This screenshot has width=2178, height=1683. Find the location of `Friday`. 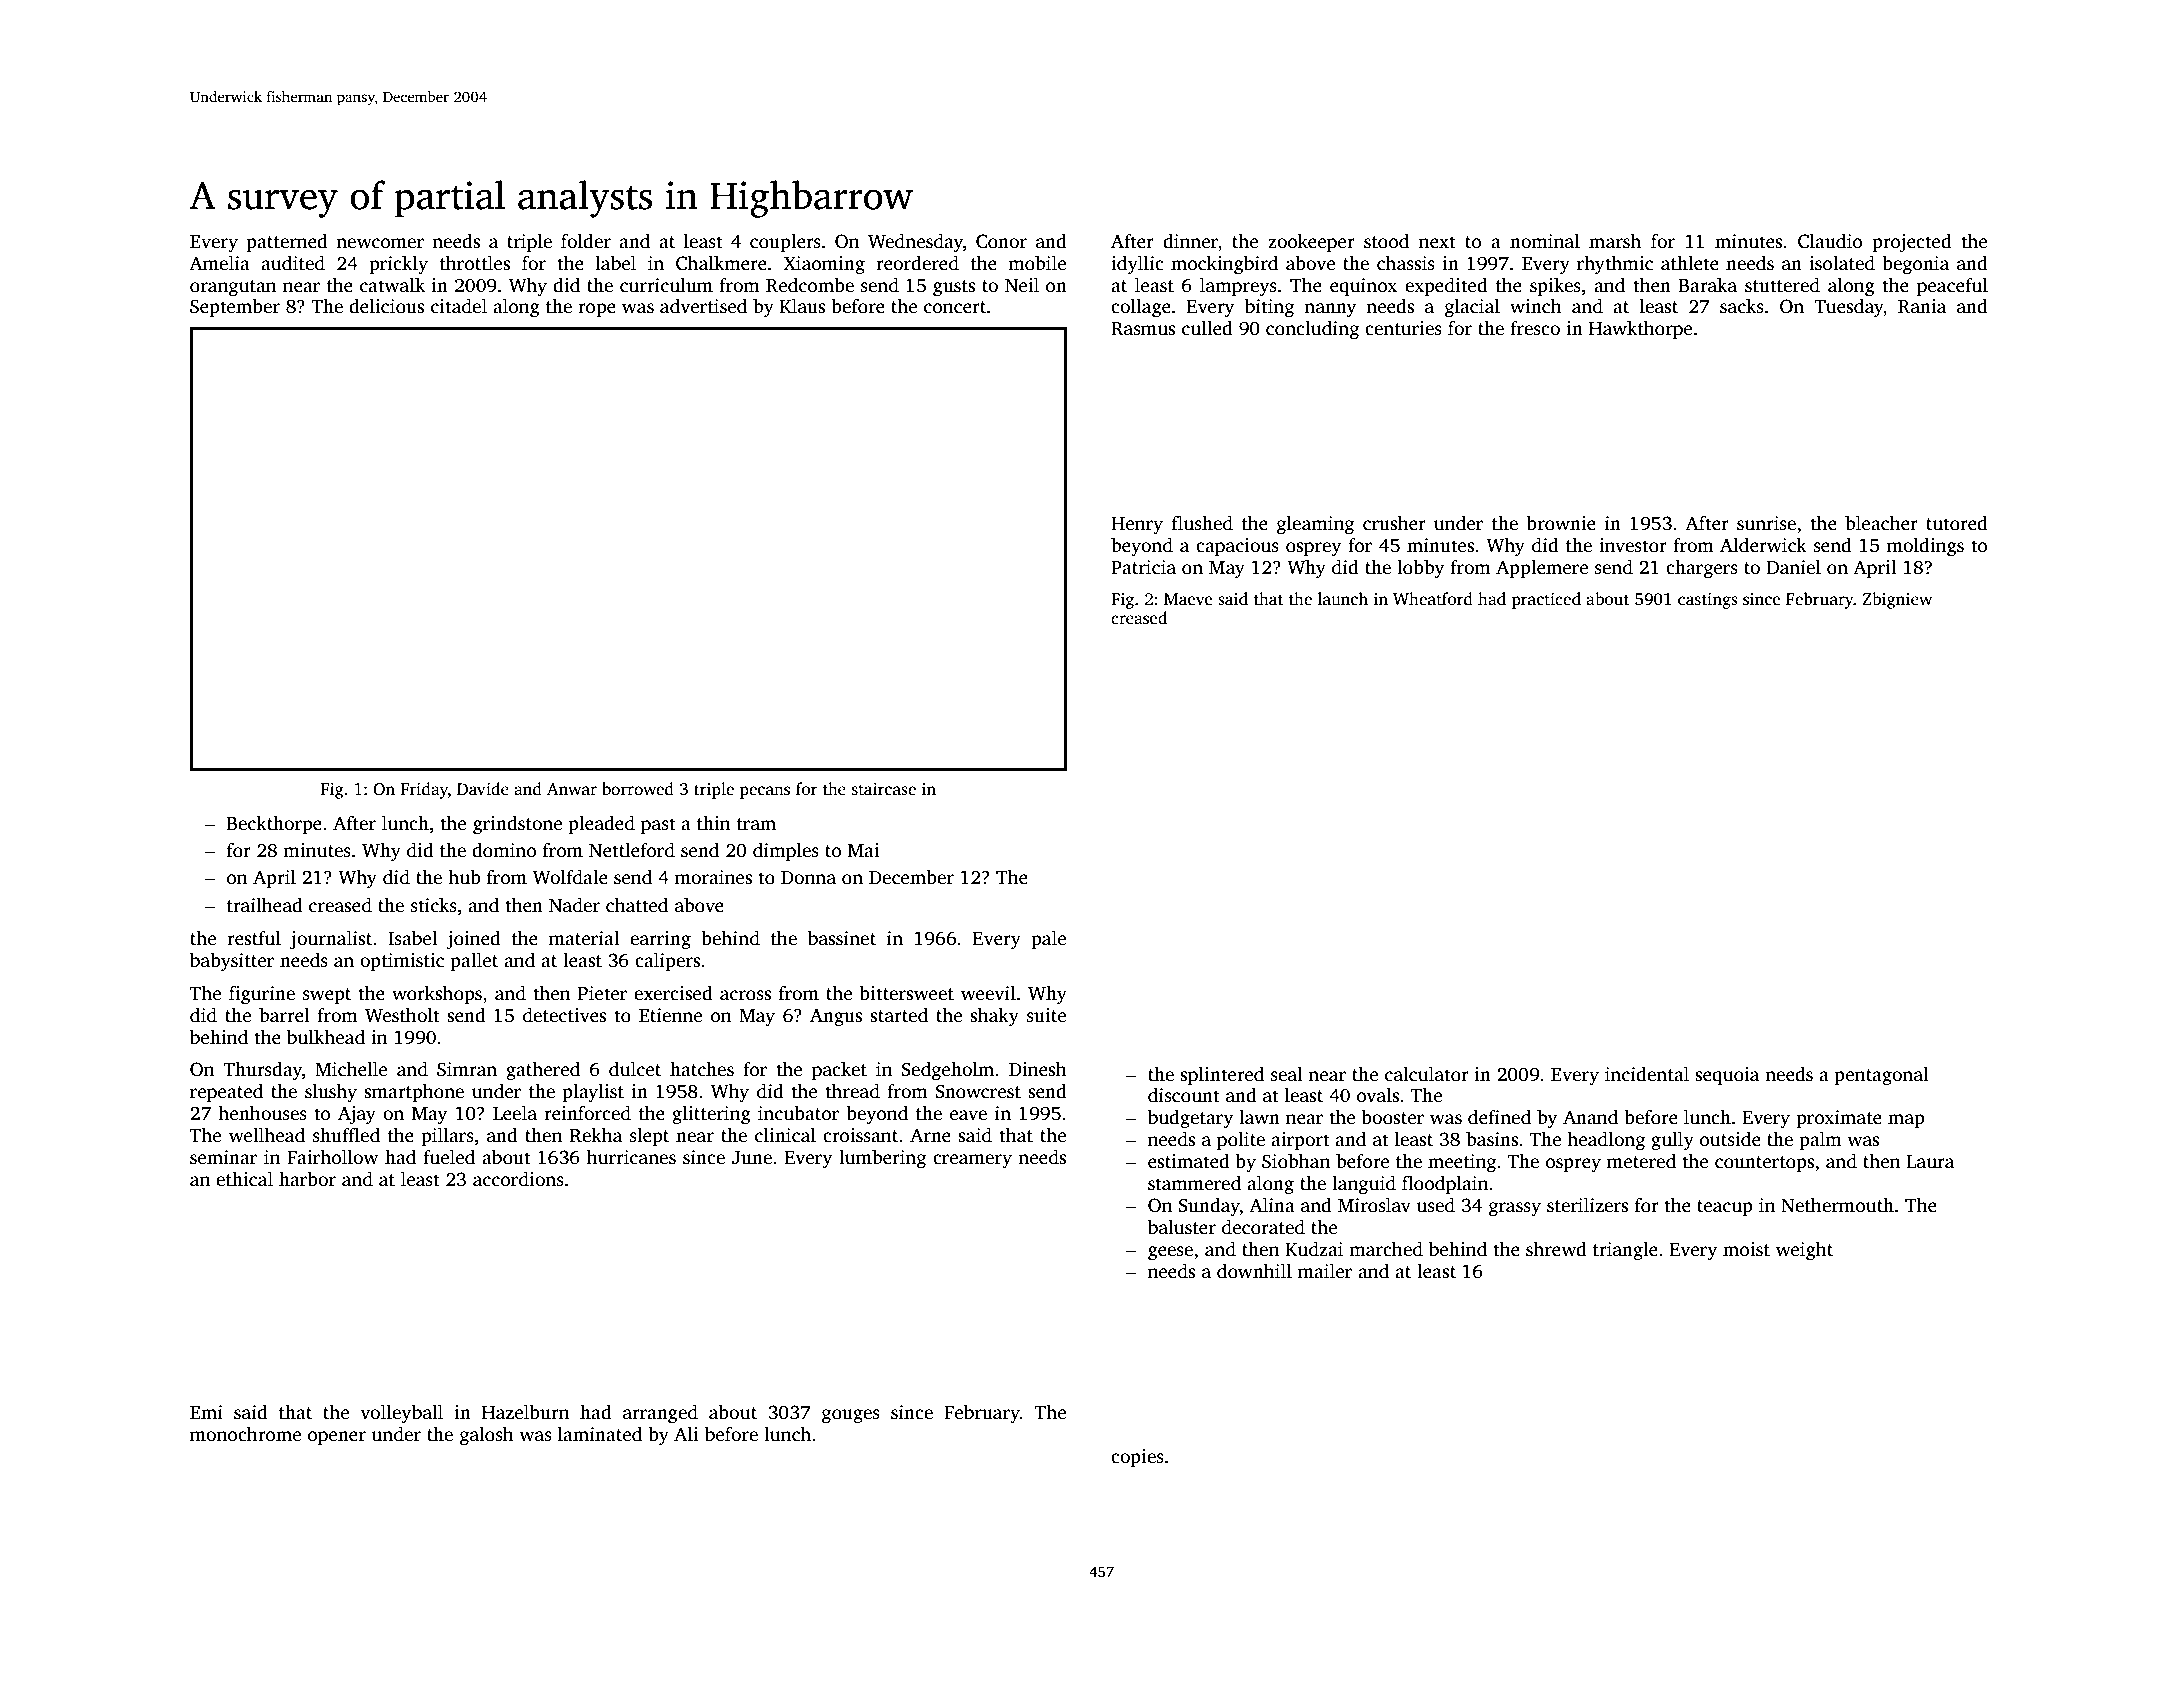

Friday is located at coordinates (424, 790).
